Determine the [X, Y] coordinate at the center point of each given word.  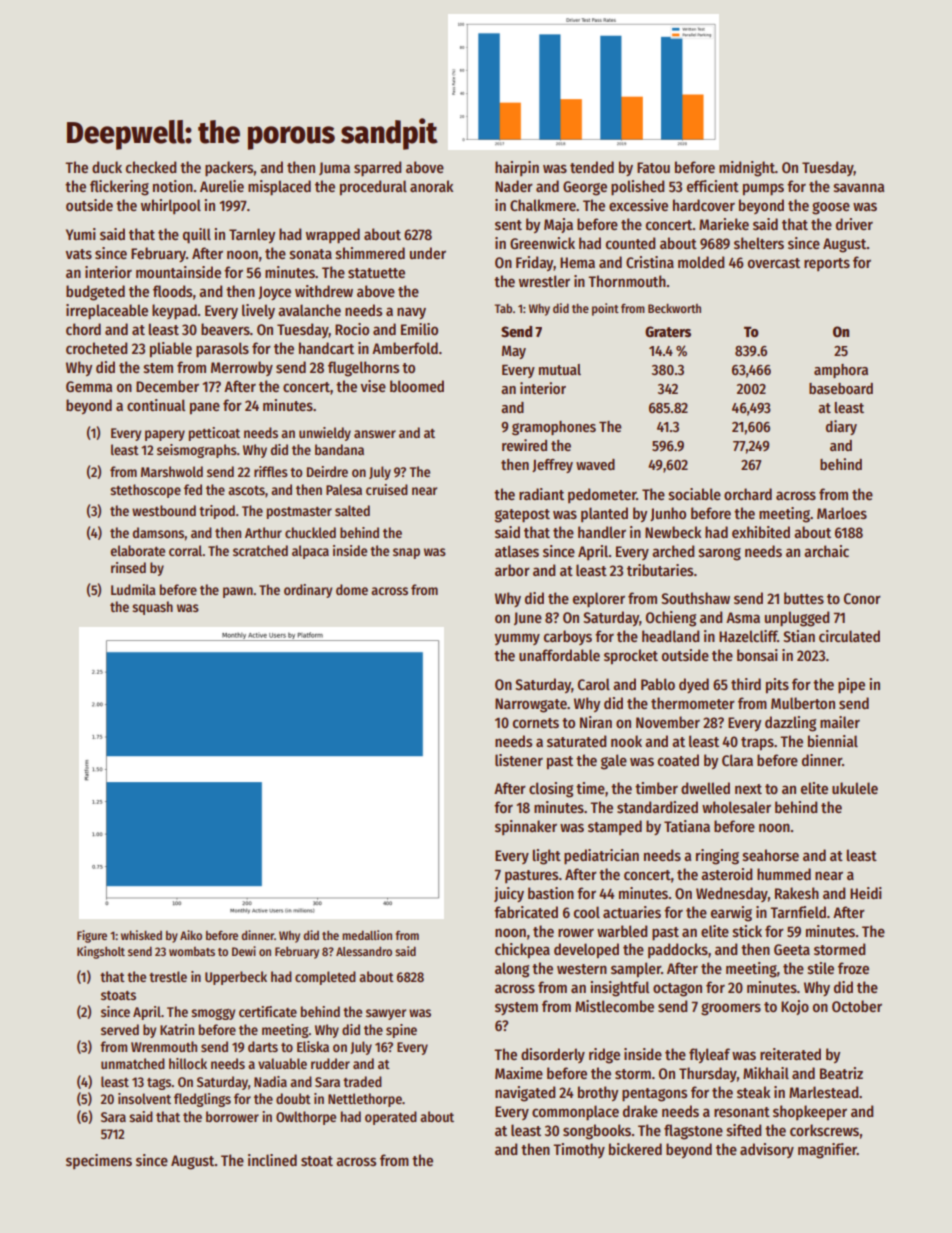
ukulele [855, 788]
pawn [238, 592]
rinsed [128, 567]
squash [152, 608]
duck [107, 167]
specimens [99, 1161]
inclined [272, 1160]
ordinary [308, 591]
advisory [767, 1150]
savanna [859, 187]
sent [508, 225]
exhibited [761, 532]
